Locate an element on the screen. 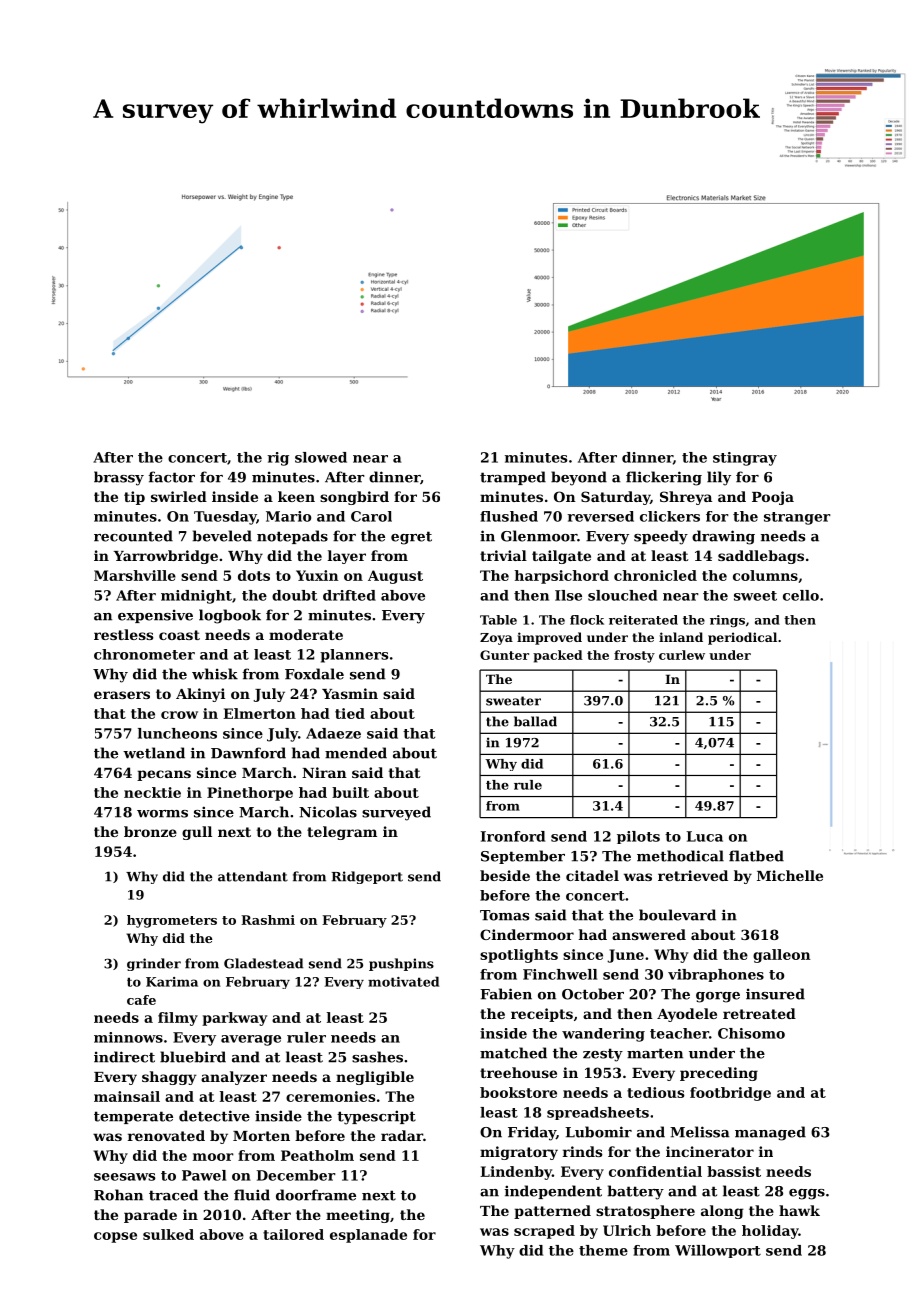 The width and height of the screenshot is (924, 1308). insured is located at coordinates (775, 994).
